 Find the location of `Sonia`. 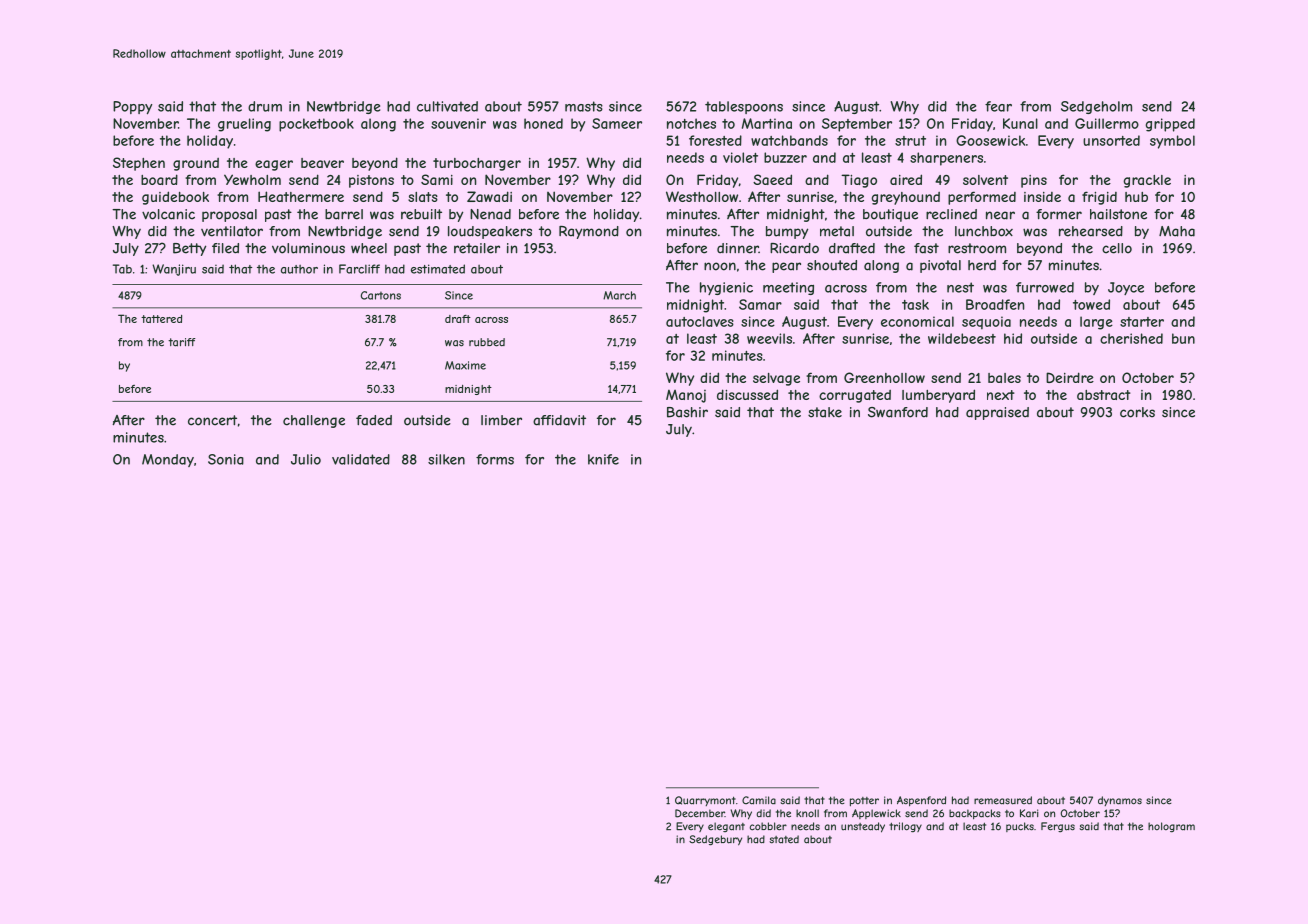

Sonia is located at coordinates (226, 459).
